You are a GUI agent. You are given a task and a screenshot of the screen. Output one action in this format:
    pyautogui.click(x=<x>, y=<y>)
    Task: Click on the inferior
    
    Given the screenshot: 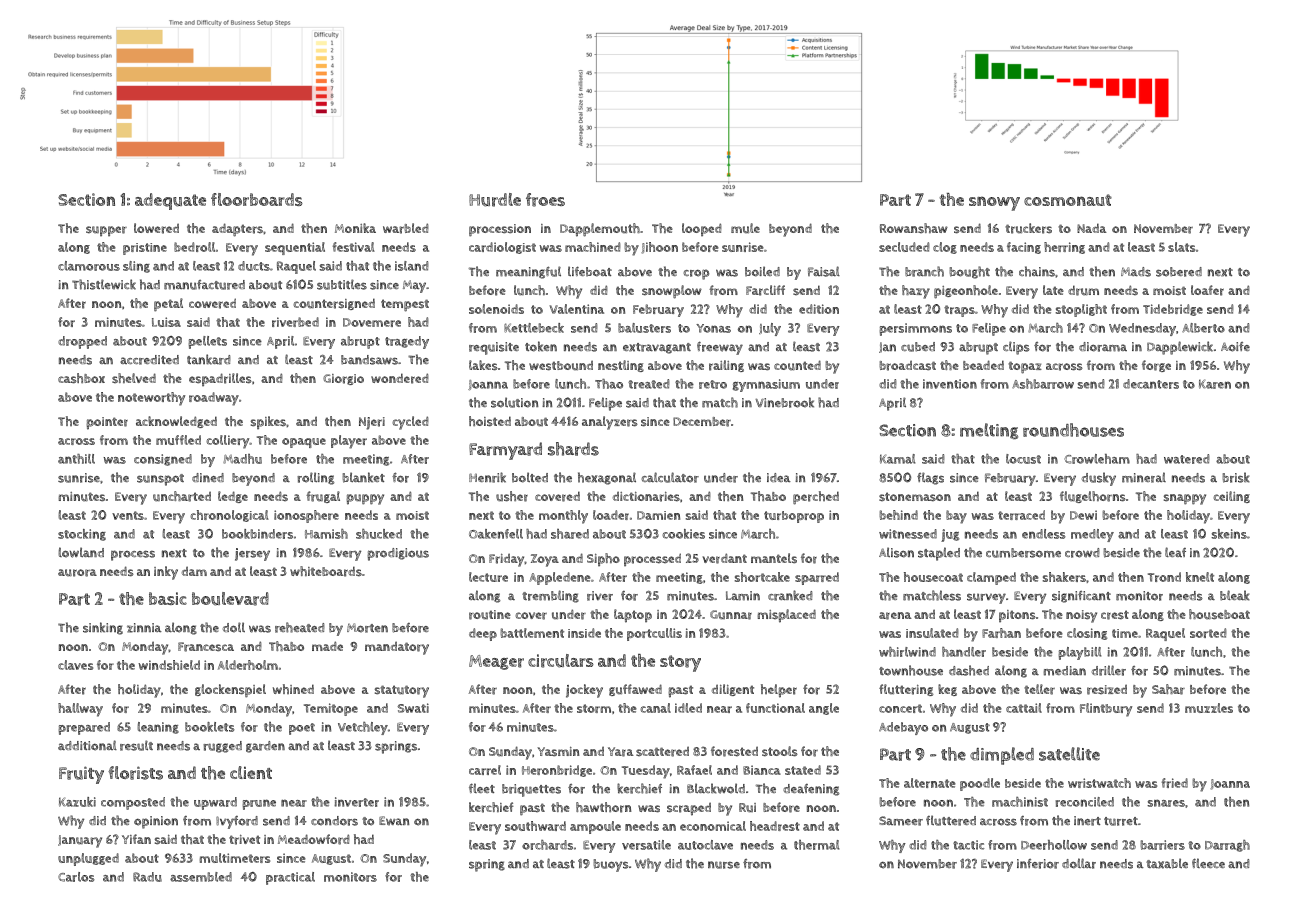 What is the action you would take?
    pyautogui.click(x=1038, y=864)
